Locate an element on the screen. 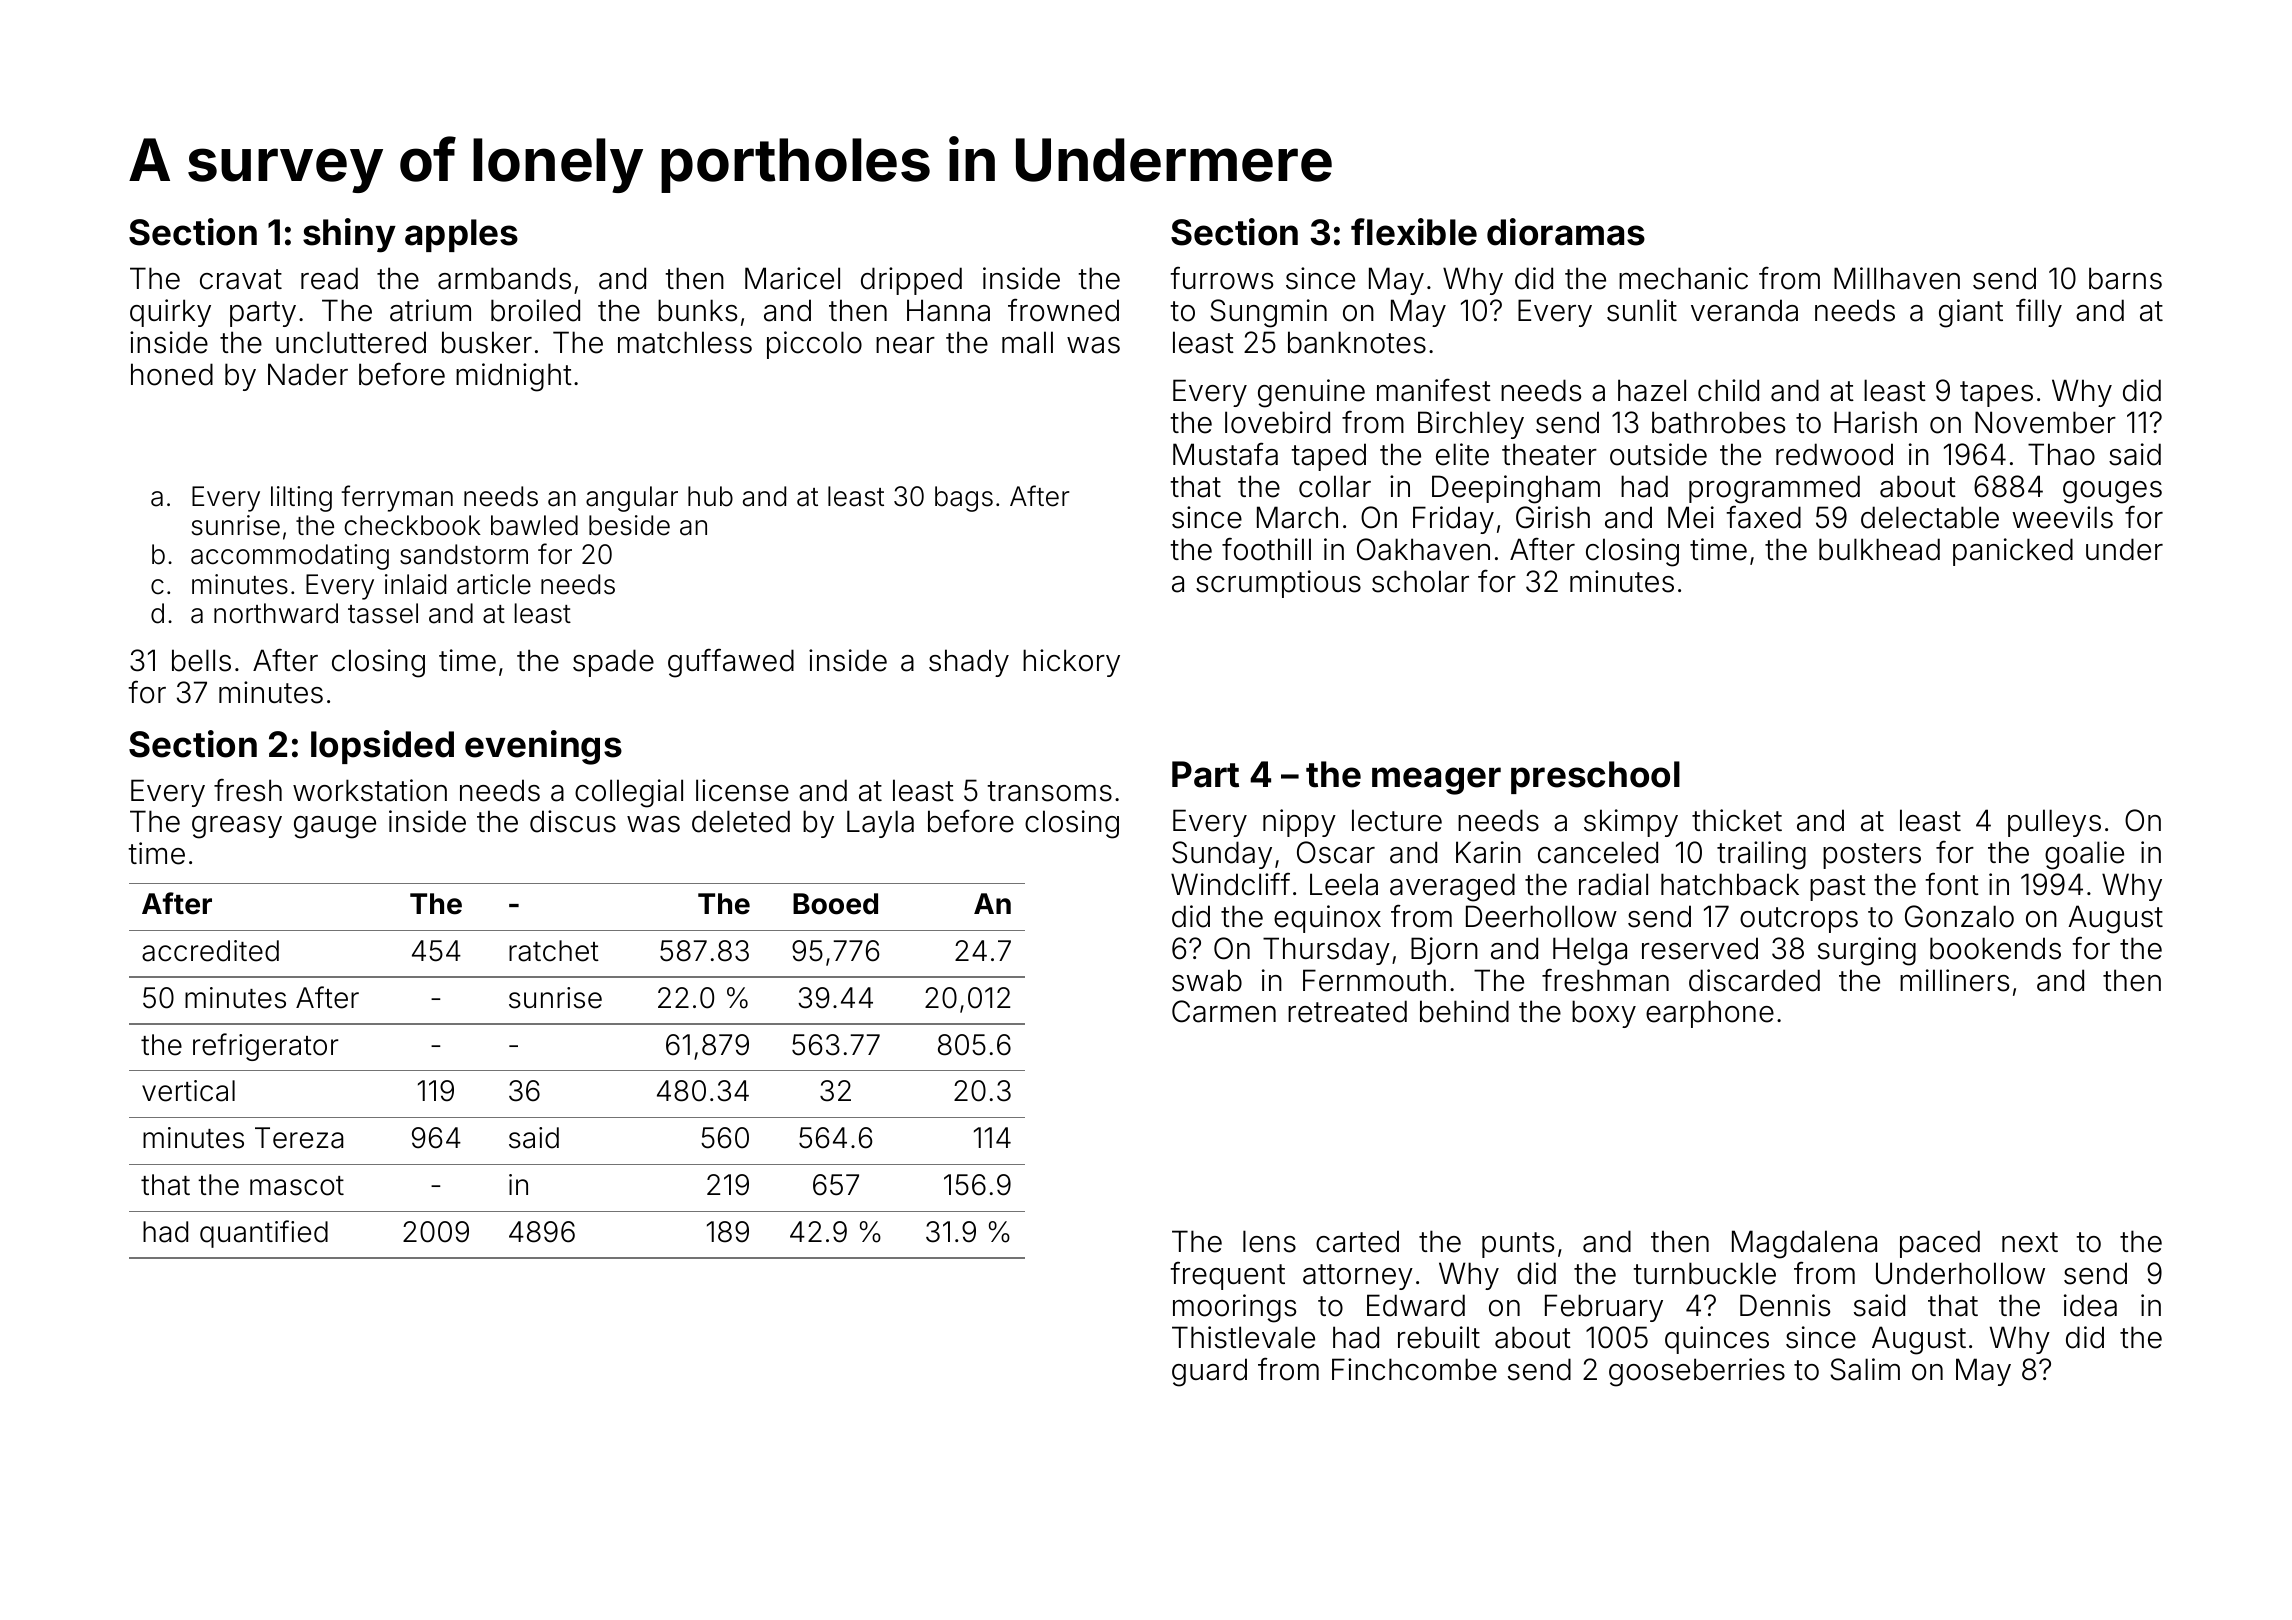 Image resolution: width=2292 pixels, height=1620 pixels. quantified is located at coordinates (264, 1234).
